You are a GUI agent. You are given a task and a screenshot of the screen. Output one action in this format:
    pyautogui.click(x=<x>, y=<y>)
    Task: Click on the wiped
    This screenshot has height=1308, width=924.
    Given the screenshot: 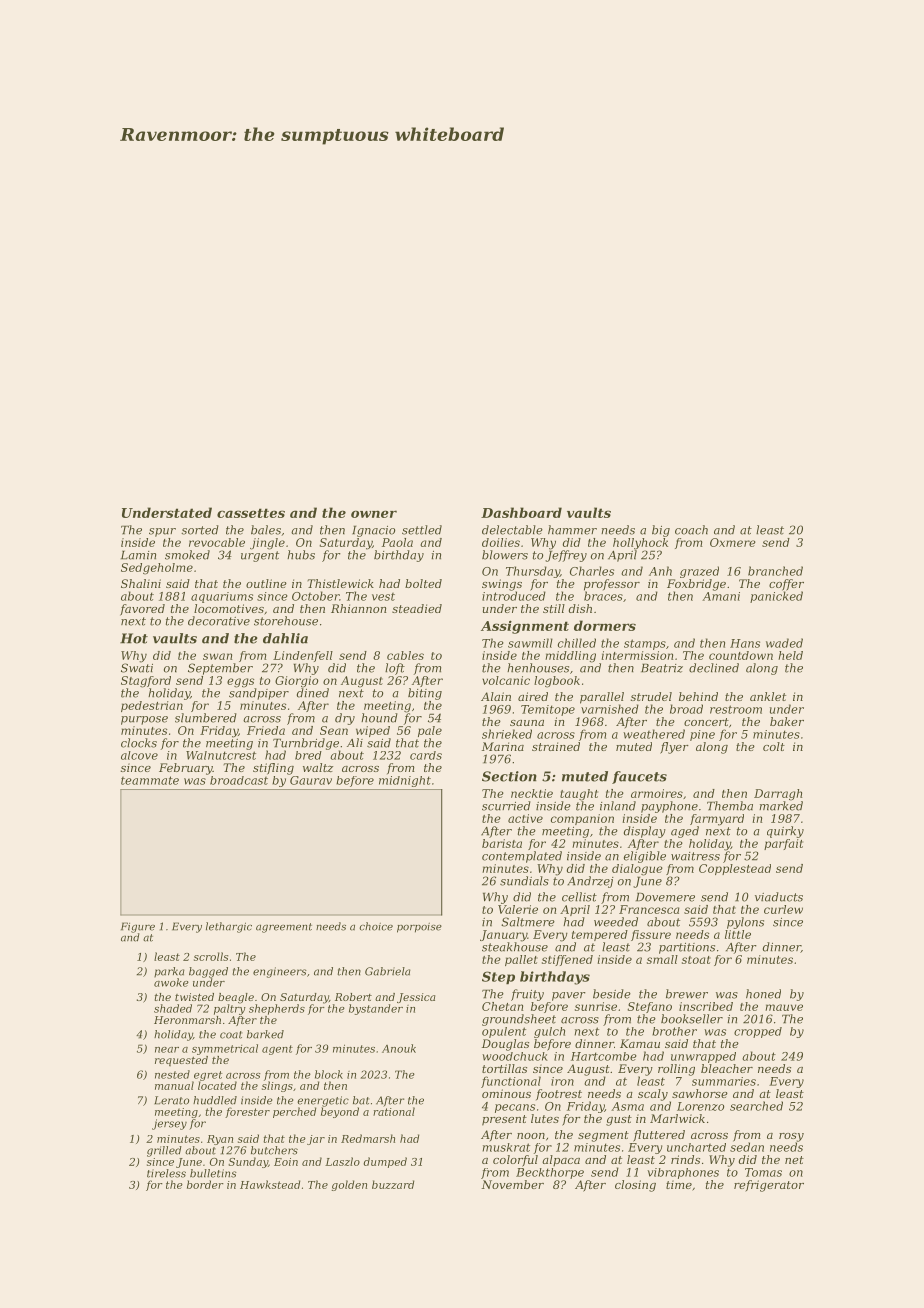 What is the action you would take?
    pyautogui.click(x=373, y=731)
